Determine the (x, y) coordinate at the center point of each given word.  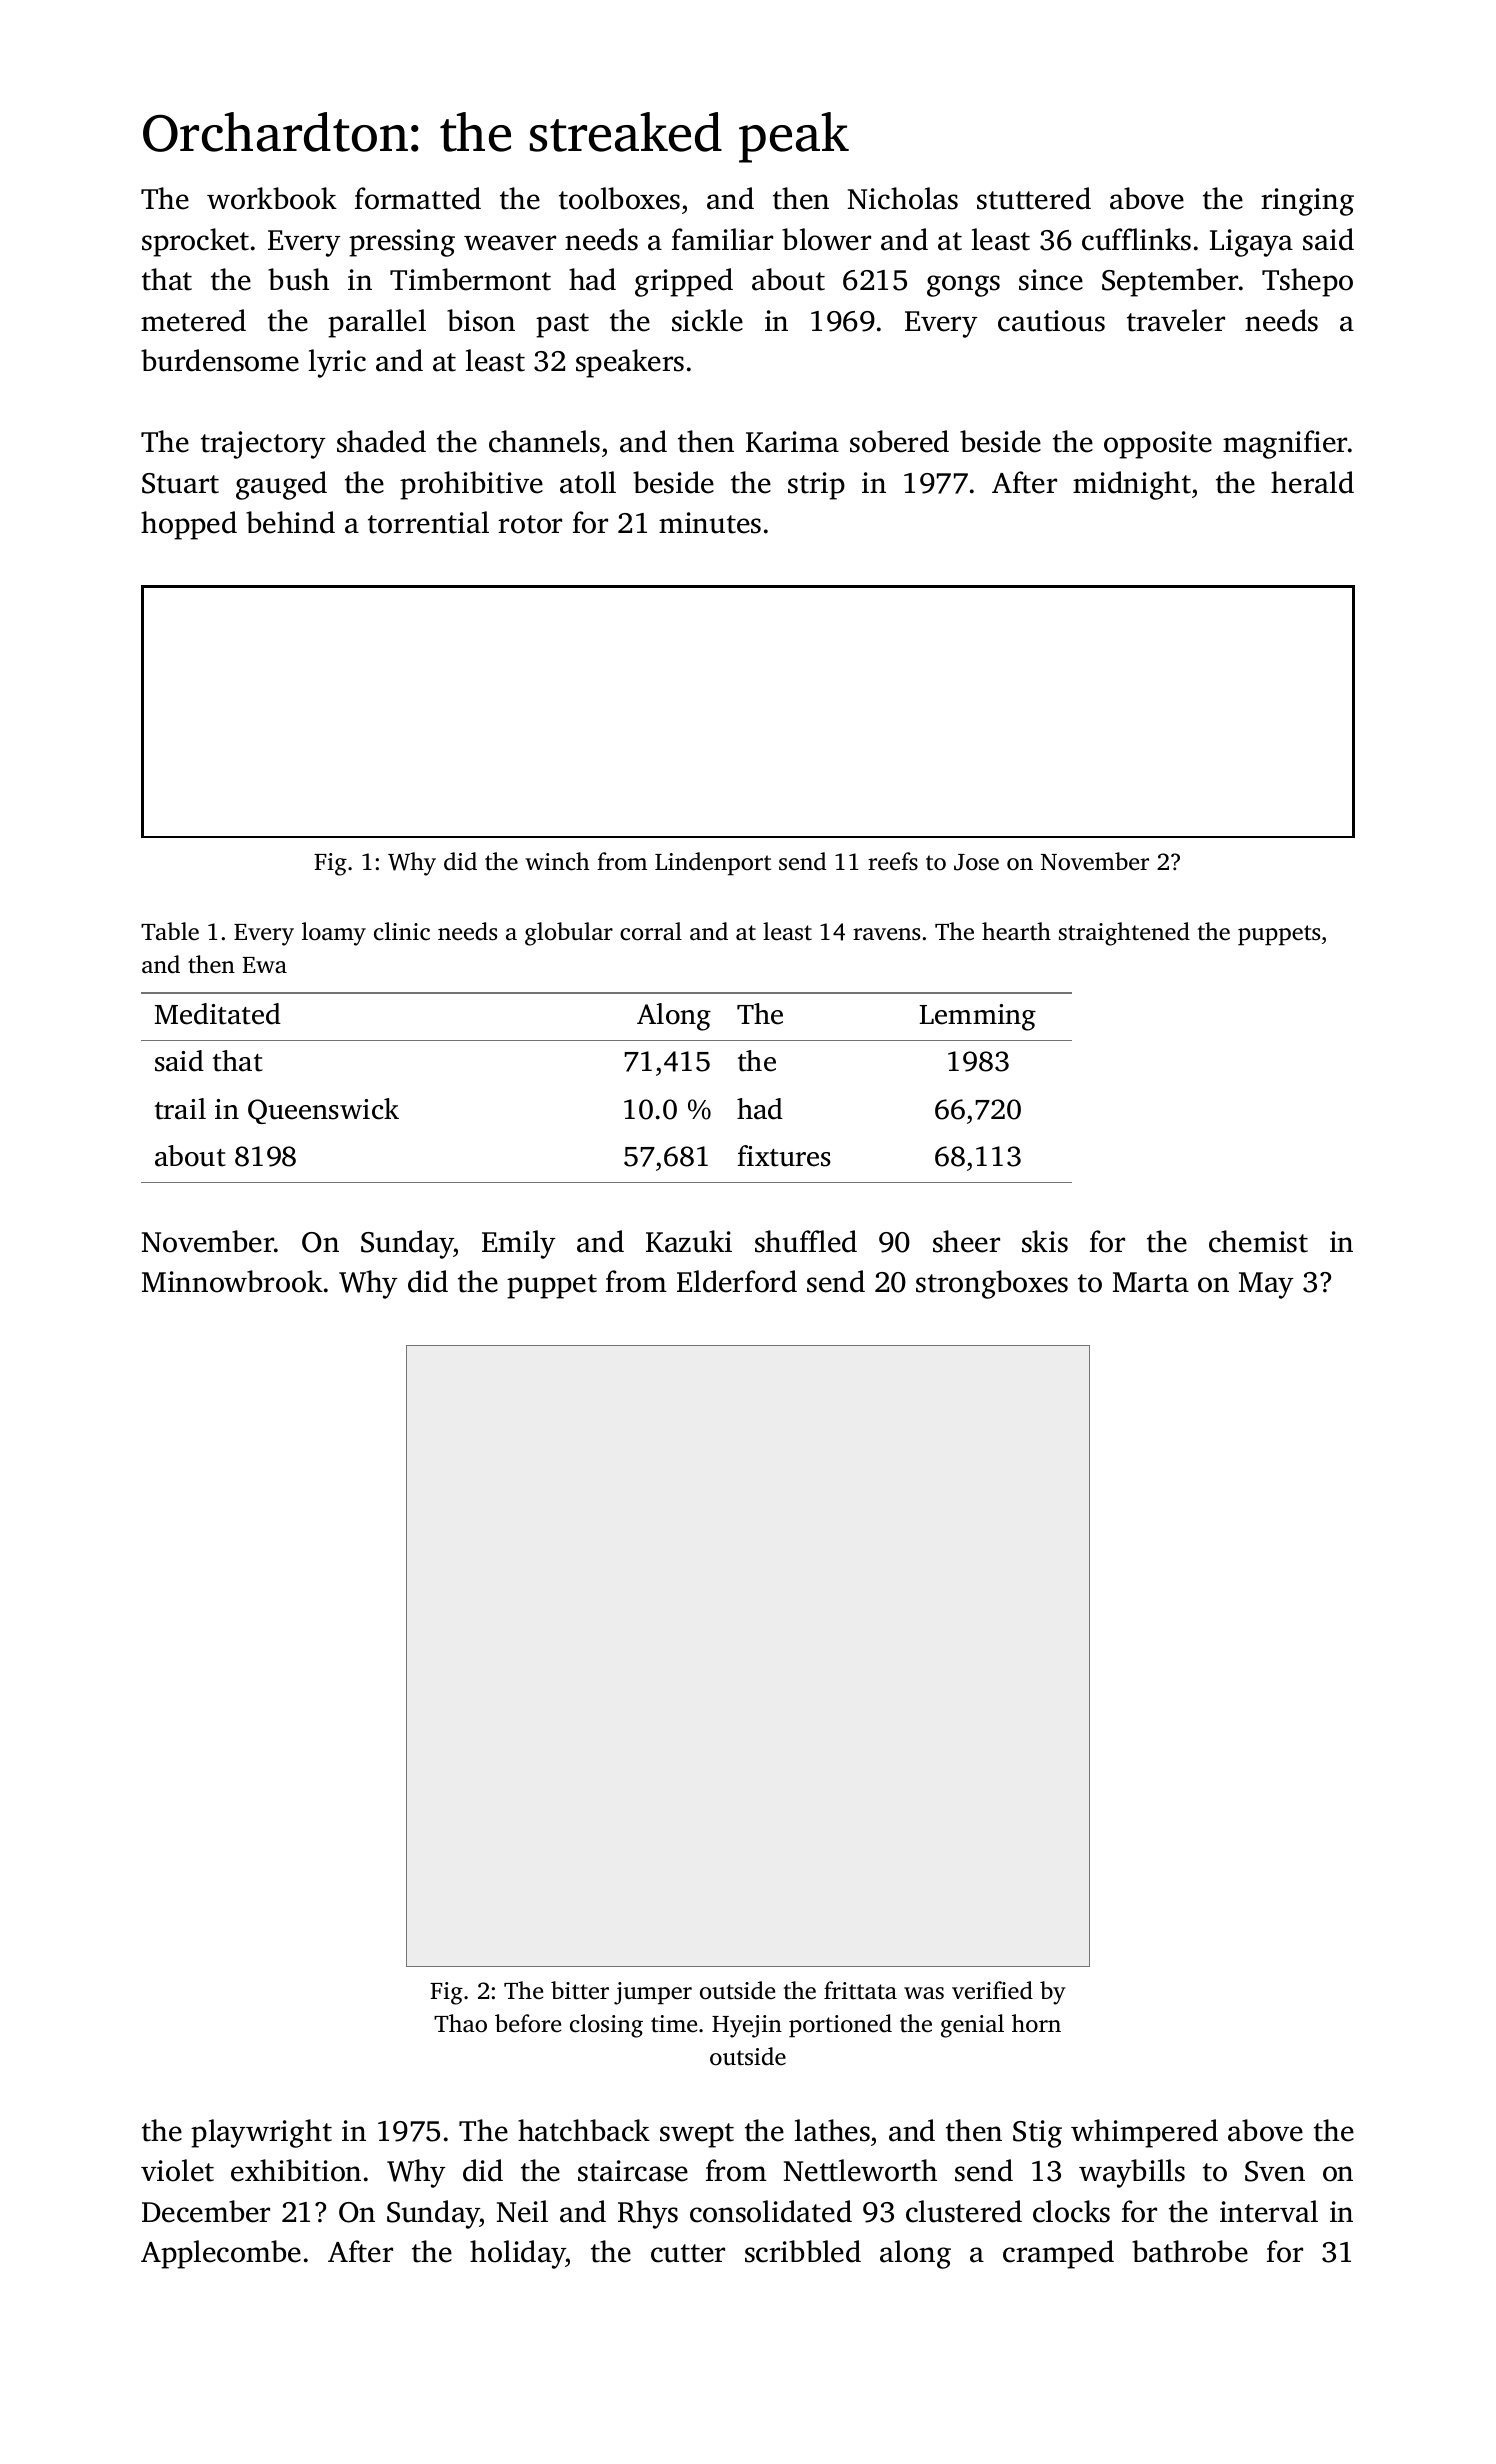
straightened (1124, 934)
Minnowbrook (232, 1281)
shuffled (806, 1241)
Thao (460, 2023)
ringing (1307, 202)
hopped (189, 525)
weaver (510, 243)
